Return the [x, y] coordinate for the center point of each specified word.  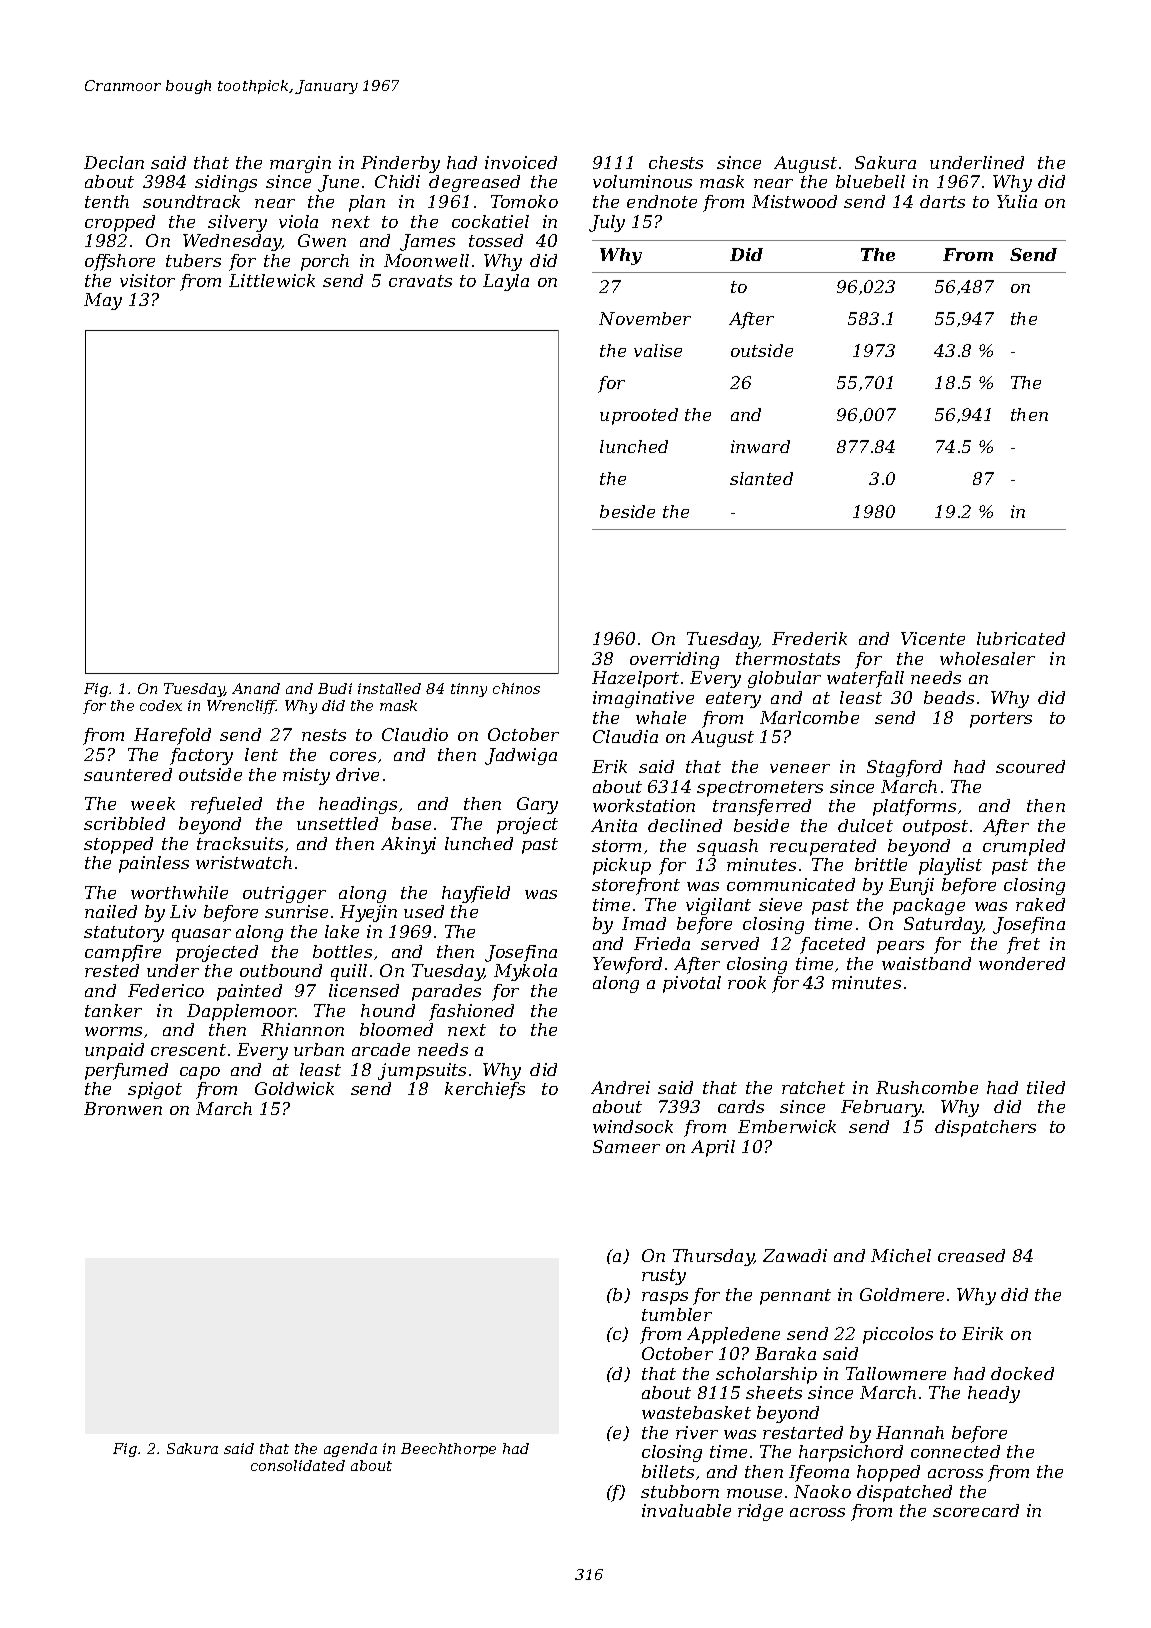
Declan [114, 162]
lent [261, 754]
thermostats [788, 658]
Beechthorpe [448, 1450]
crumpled [1024, 847]
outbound [281, 970]
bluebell [870, 181]
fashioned [471, 1012]
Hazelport [635, 679]
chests [676, 162]
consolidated [298, 1465]
